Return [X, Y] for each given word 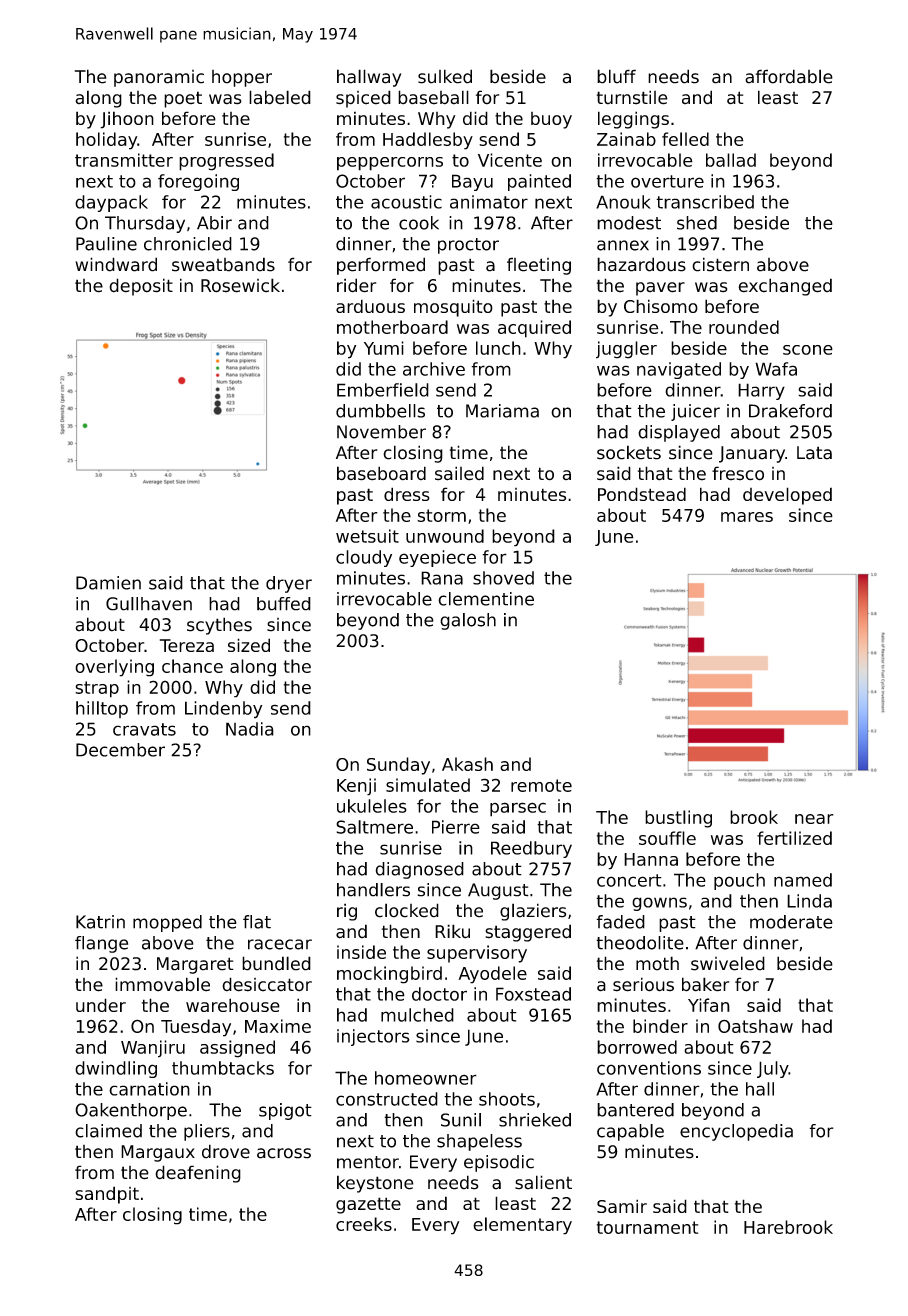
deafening [198, 1174]
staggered [528, 933]
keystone [375, 1184]
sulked [445, 76]
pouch [739, 881]
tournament [647, 1227]
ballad [731, 160]
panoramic [159, 78]
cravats [144, 729]
